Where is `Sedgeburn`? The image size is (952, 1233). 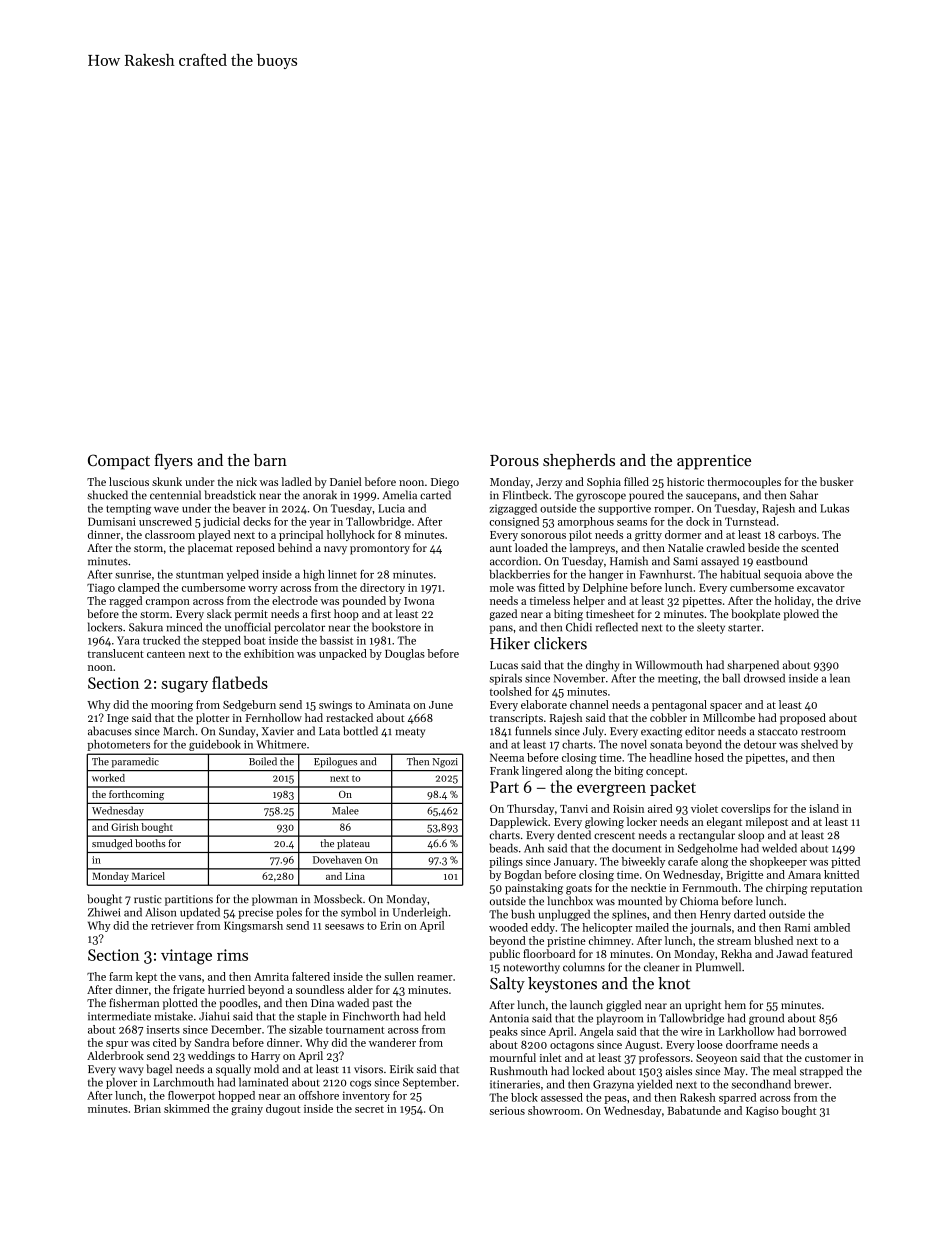 Sedgeburn is located at coordinates (249, 706).
